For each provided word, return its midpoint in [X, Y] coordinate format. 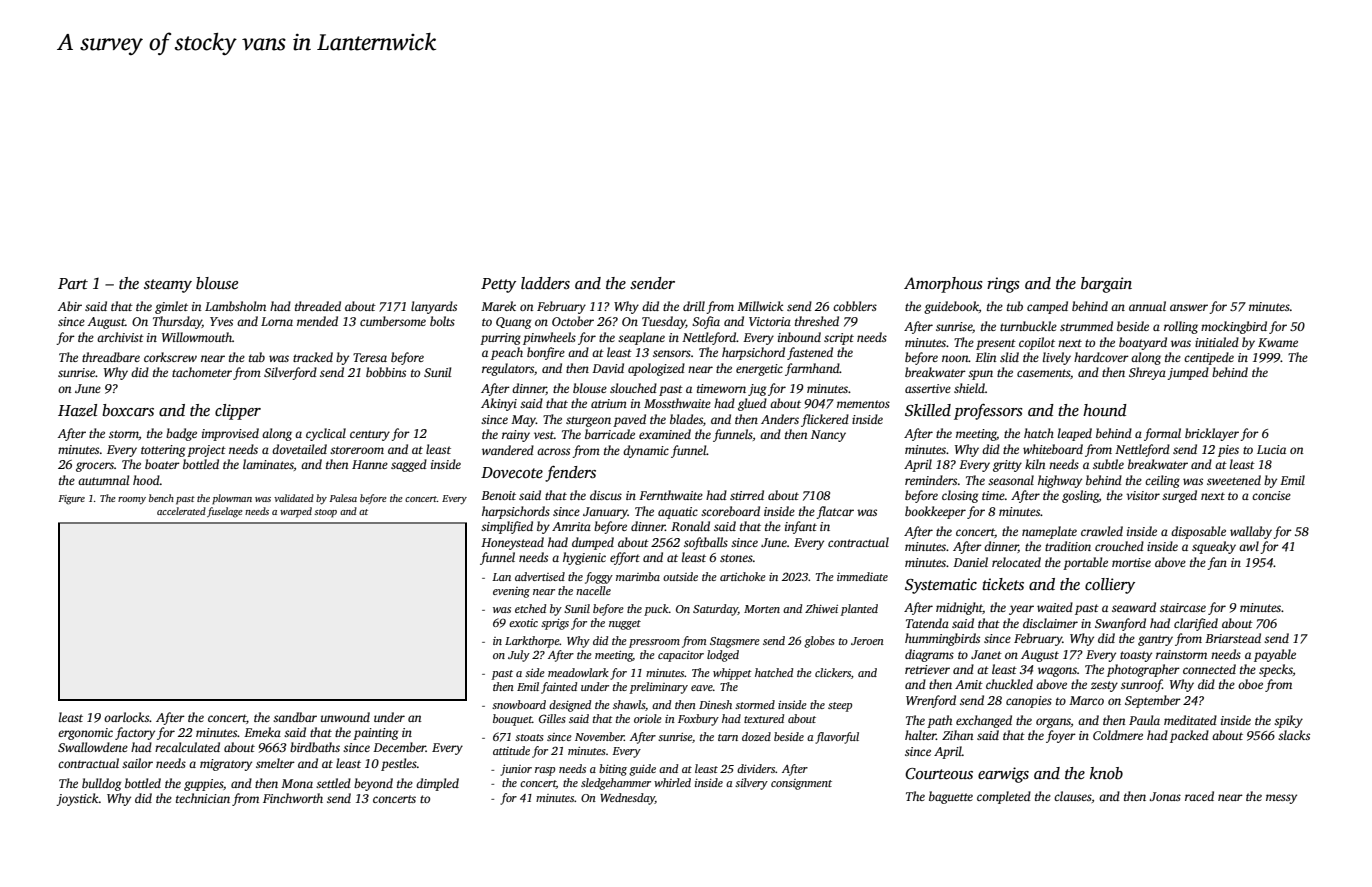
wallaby [1251, 532]
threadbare [111, 357]
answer [1189, 307]
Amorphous [943, 285]
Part [73, 283]
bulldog [101, 784]
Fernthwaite [671, 495]
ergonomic [85, 734]
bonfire [546, 353]
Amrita [571, 526]
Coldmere [1118, 735]
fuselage [224, 512]
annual [1147, 306]
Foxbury [698, 720]
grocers [95, 467]
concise [1271, 495]
